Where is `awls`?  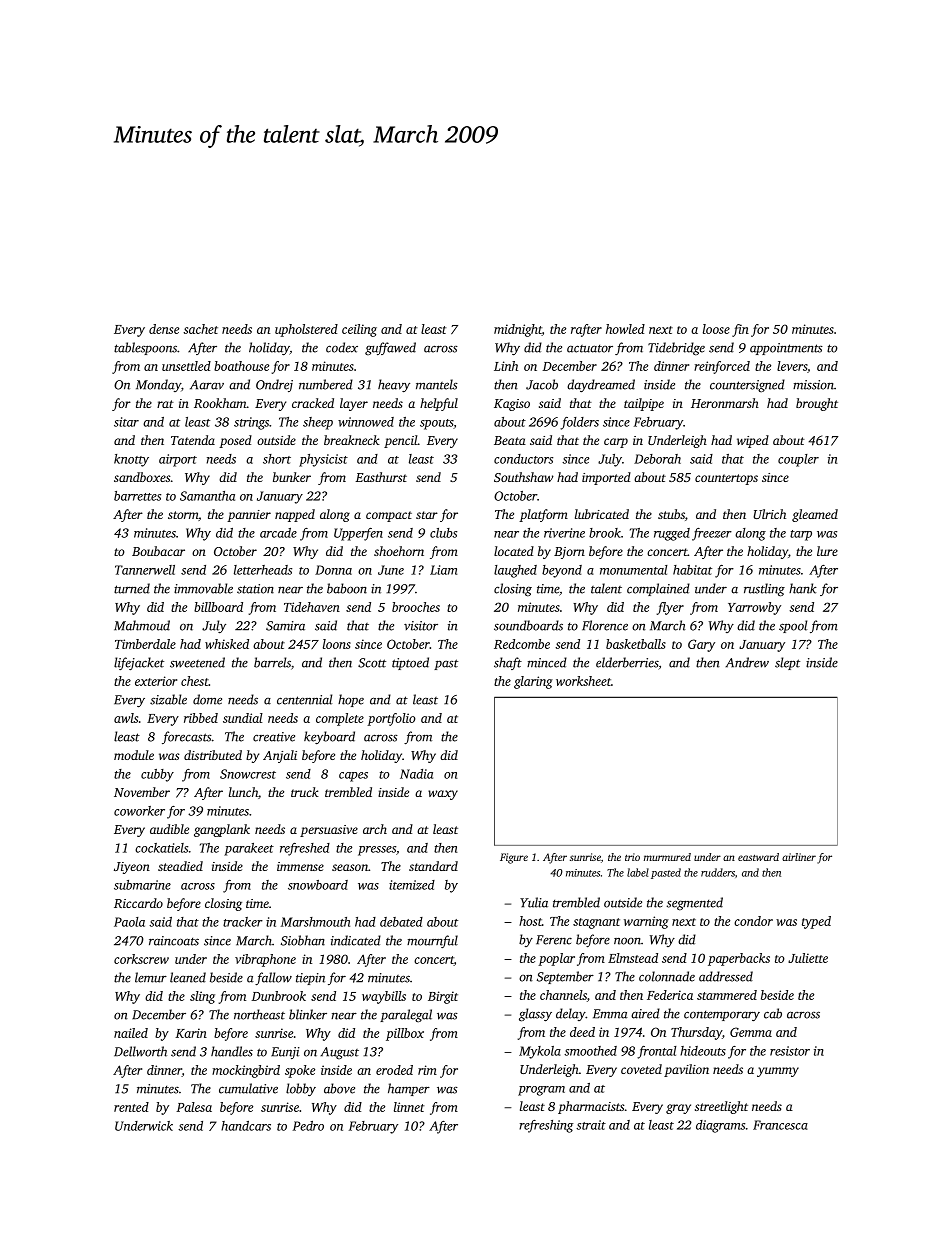 awls is located at coordinates (126, 718).
